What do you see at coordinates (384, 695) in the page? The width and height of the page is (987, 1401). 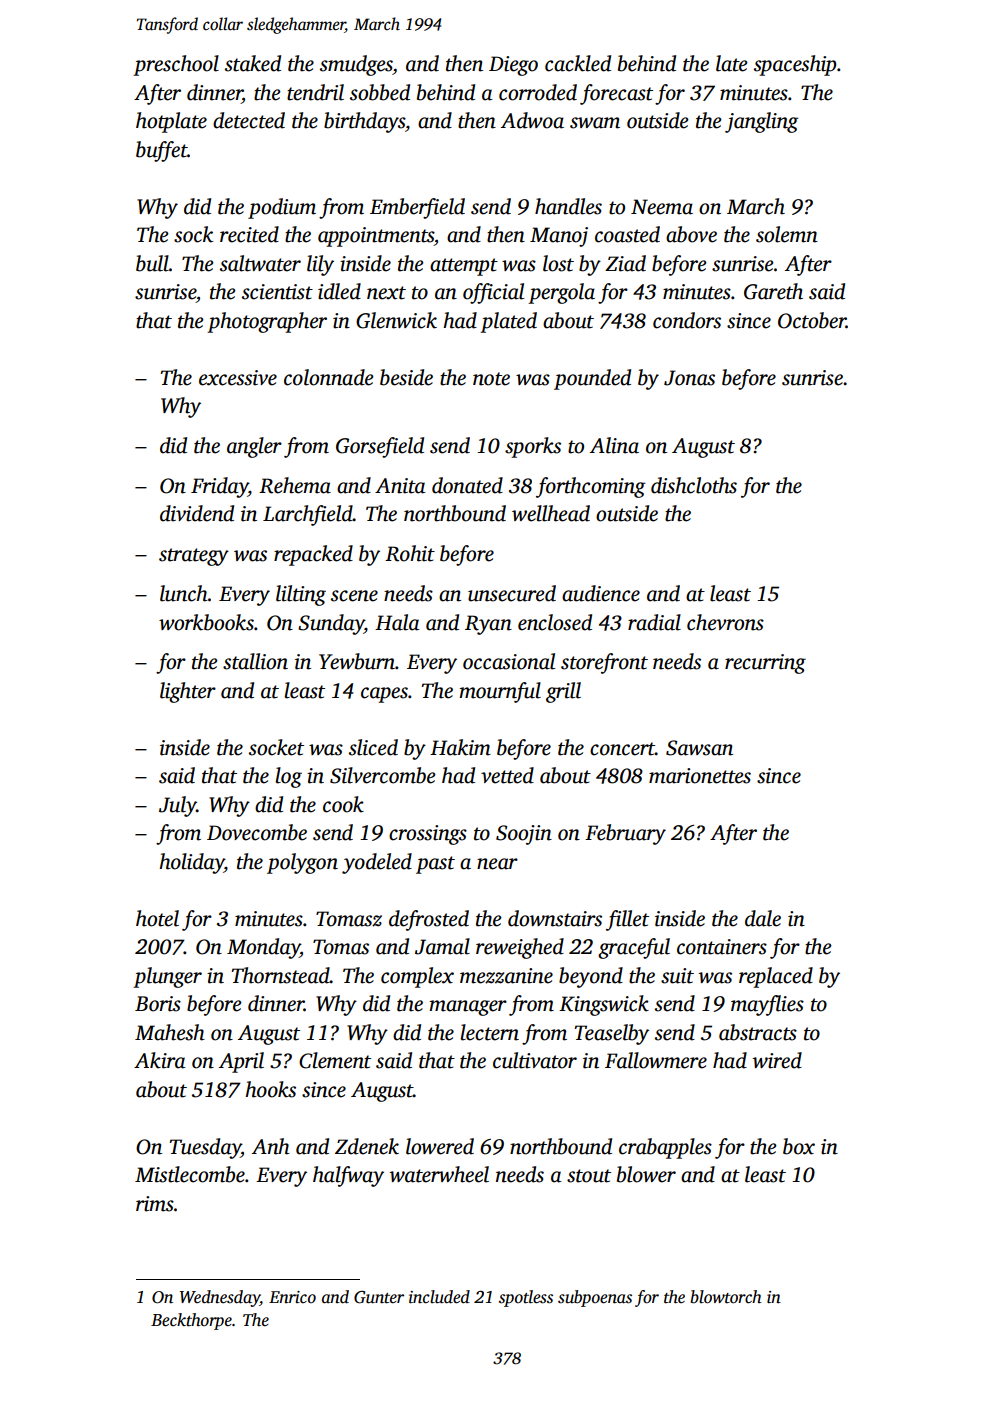 I see `capes` at bounding box center [384, 695].
